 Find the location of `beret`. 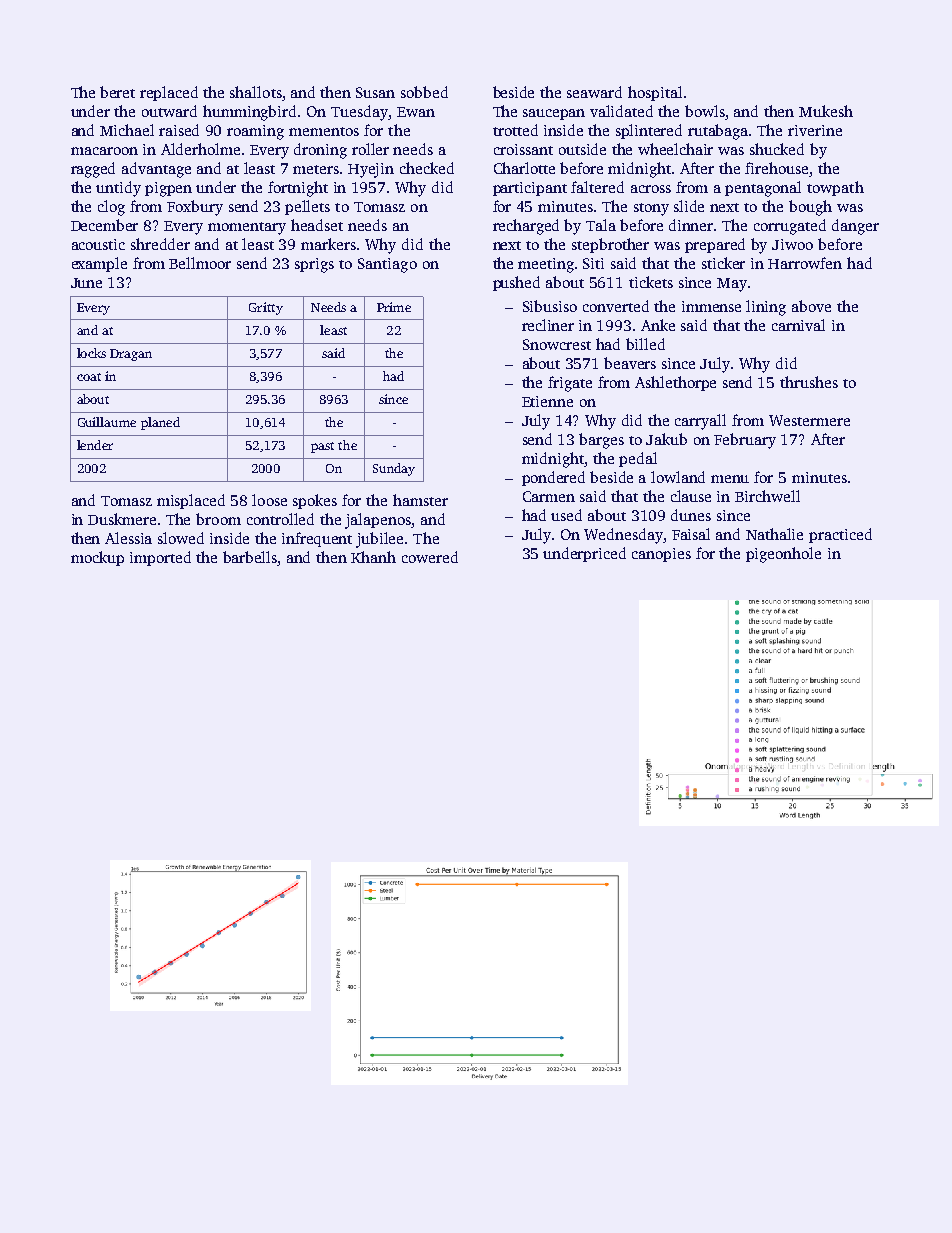

beret is located at coordinates (117, 92).
